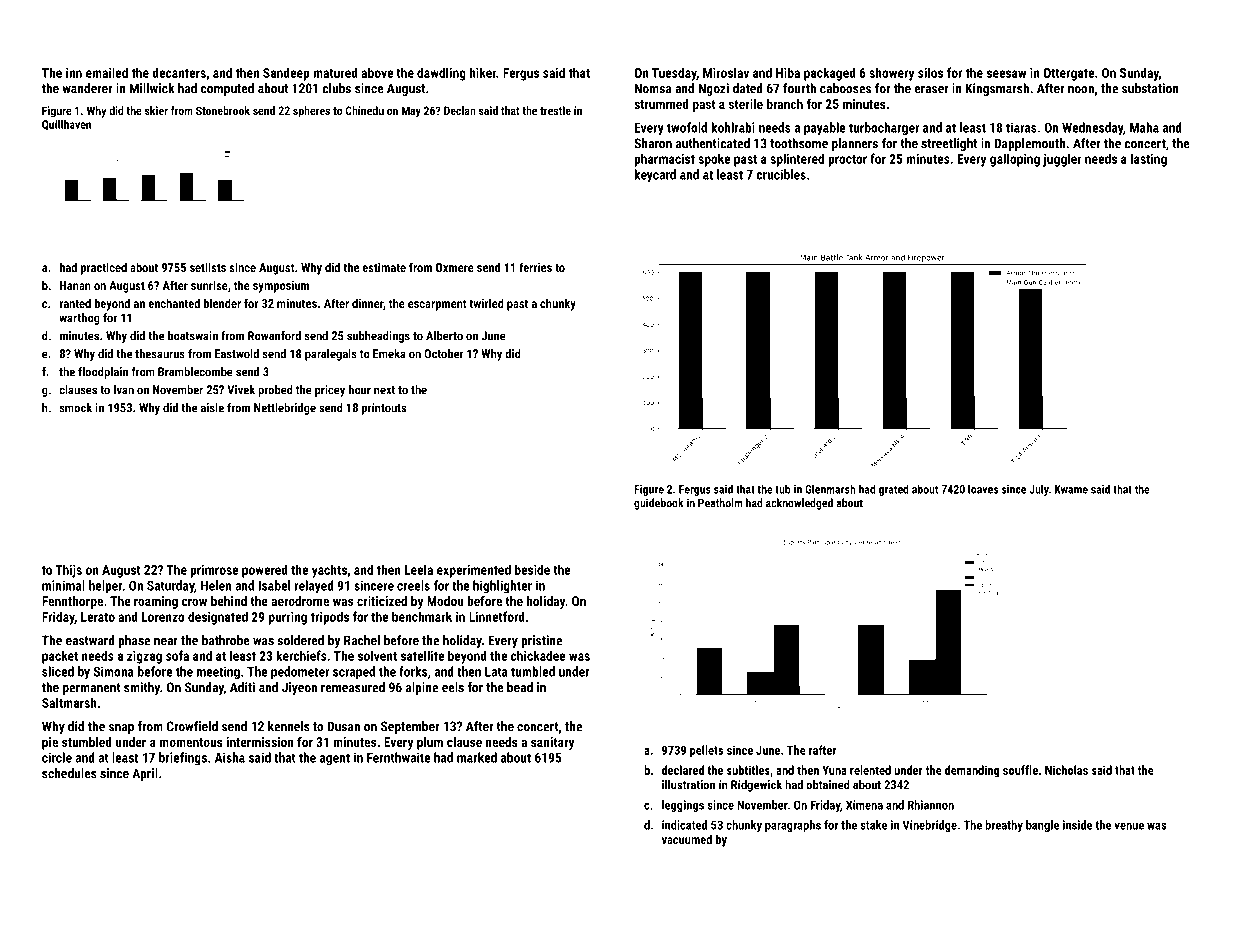 The image size is (1233, 952). What do you see at coordinates (68, 571) in the image?
I see `Thijs` at bounding box center [68, 571].
